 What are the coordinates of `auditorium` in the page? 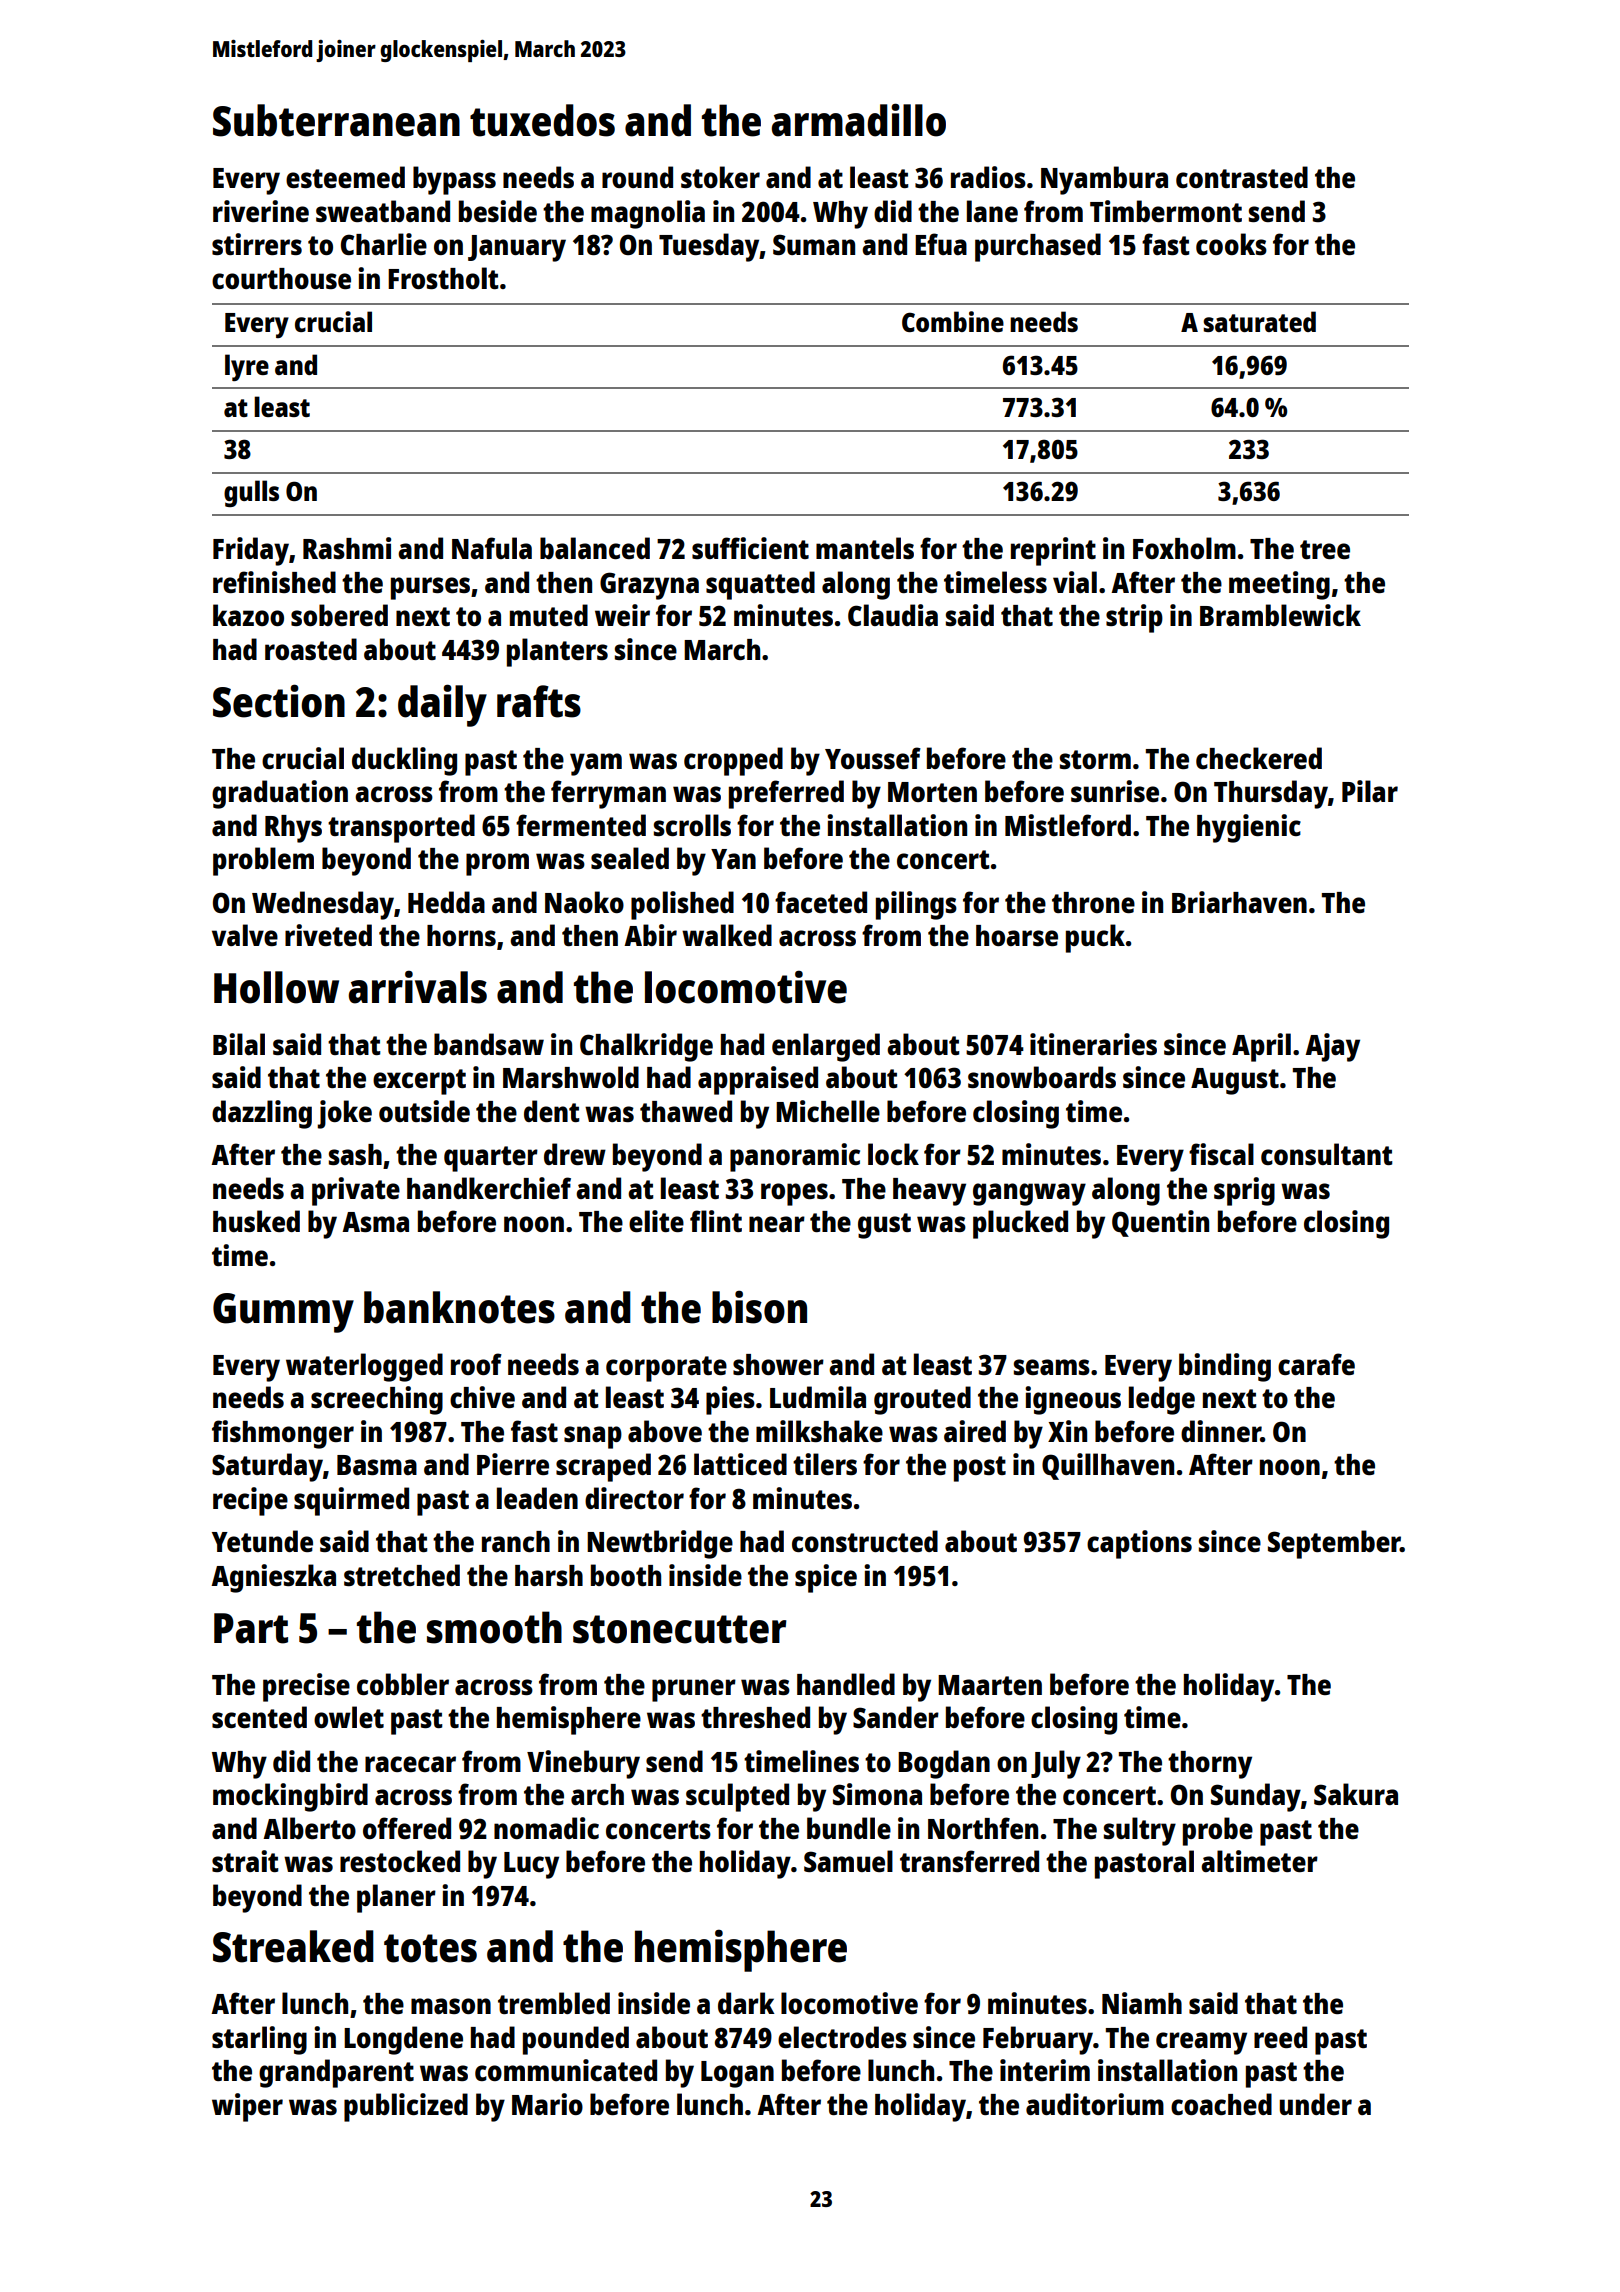 It's located at (1095, 2104).
